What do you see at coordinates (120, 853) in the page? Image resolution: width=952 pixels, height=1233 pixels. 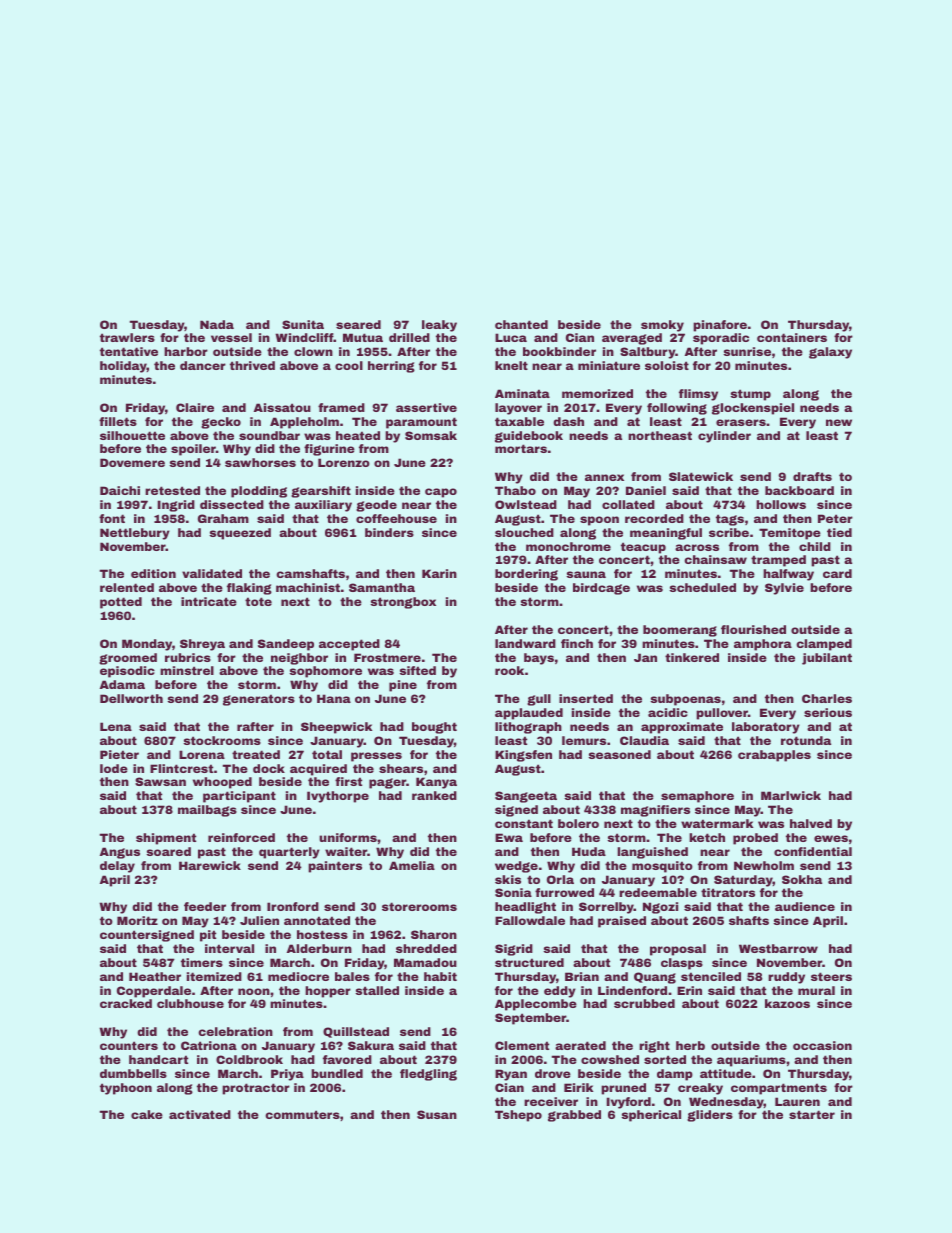 I see `Angus` at bounding box center [120, 853].
